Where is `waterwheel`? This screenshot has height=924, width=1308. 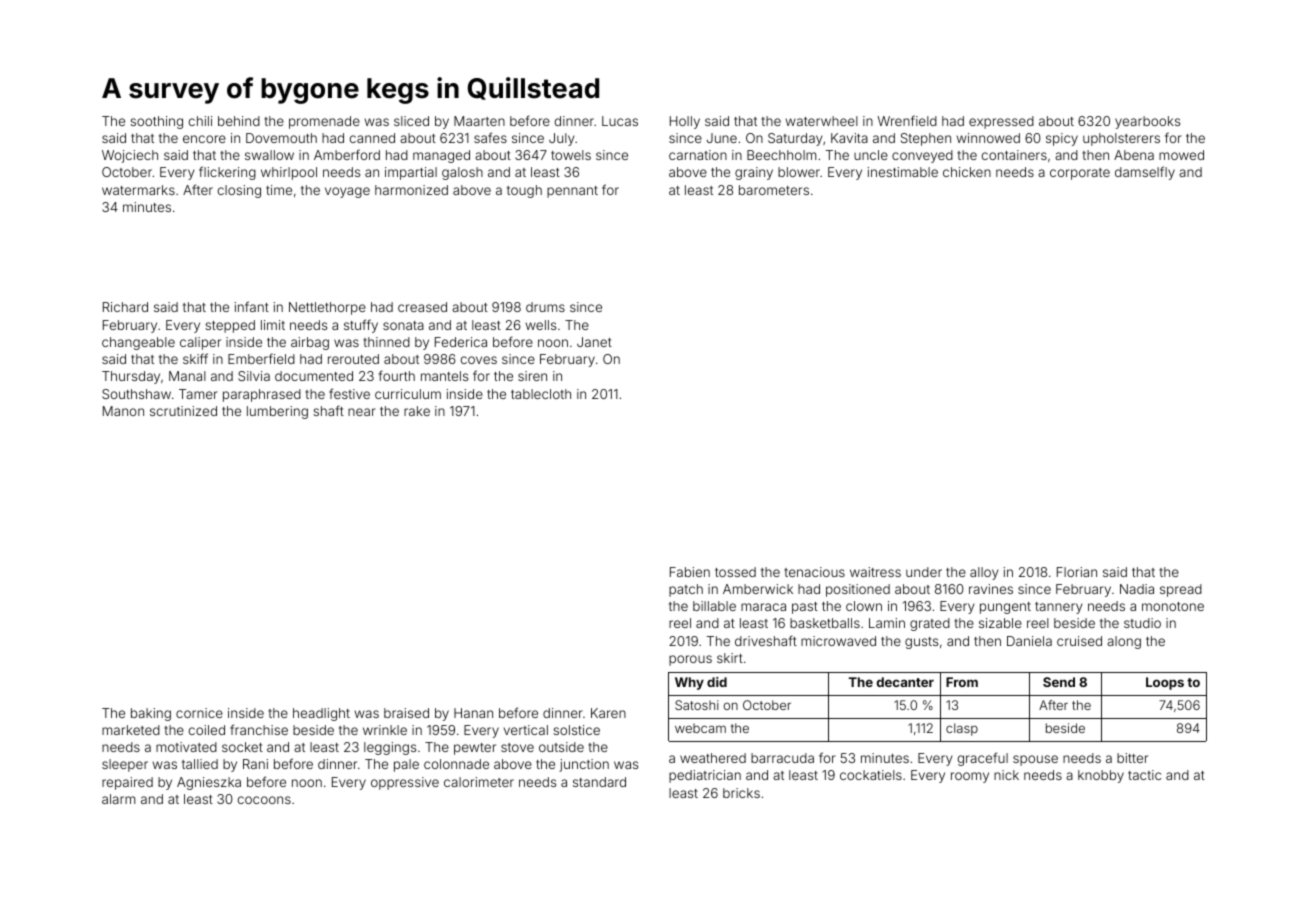
waterwheel is located at coordinates (822, 121).
